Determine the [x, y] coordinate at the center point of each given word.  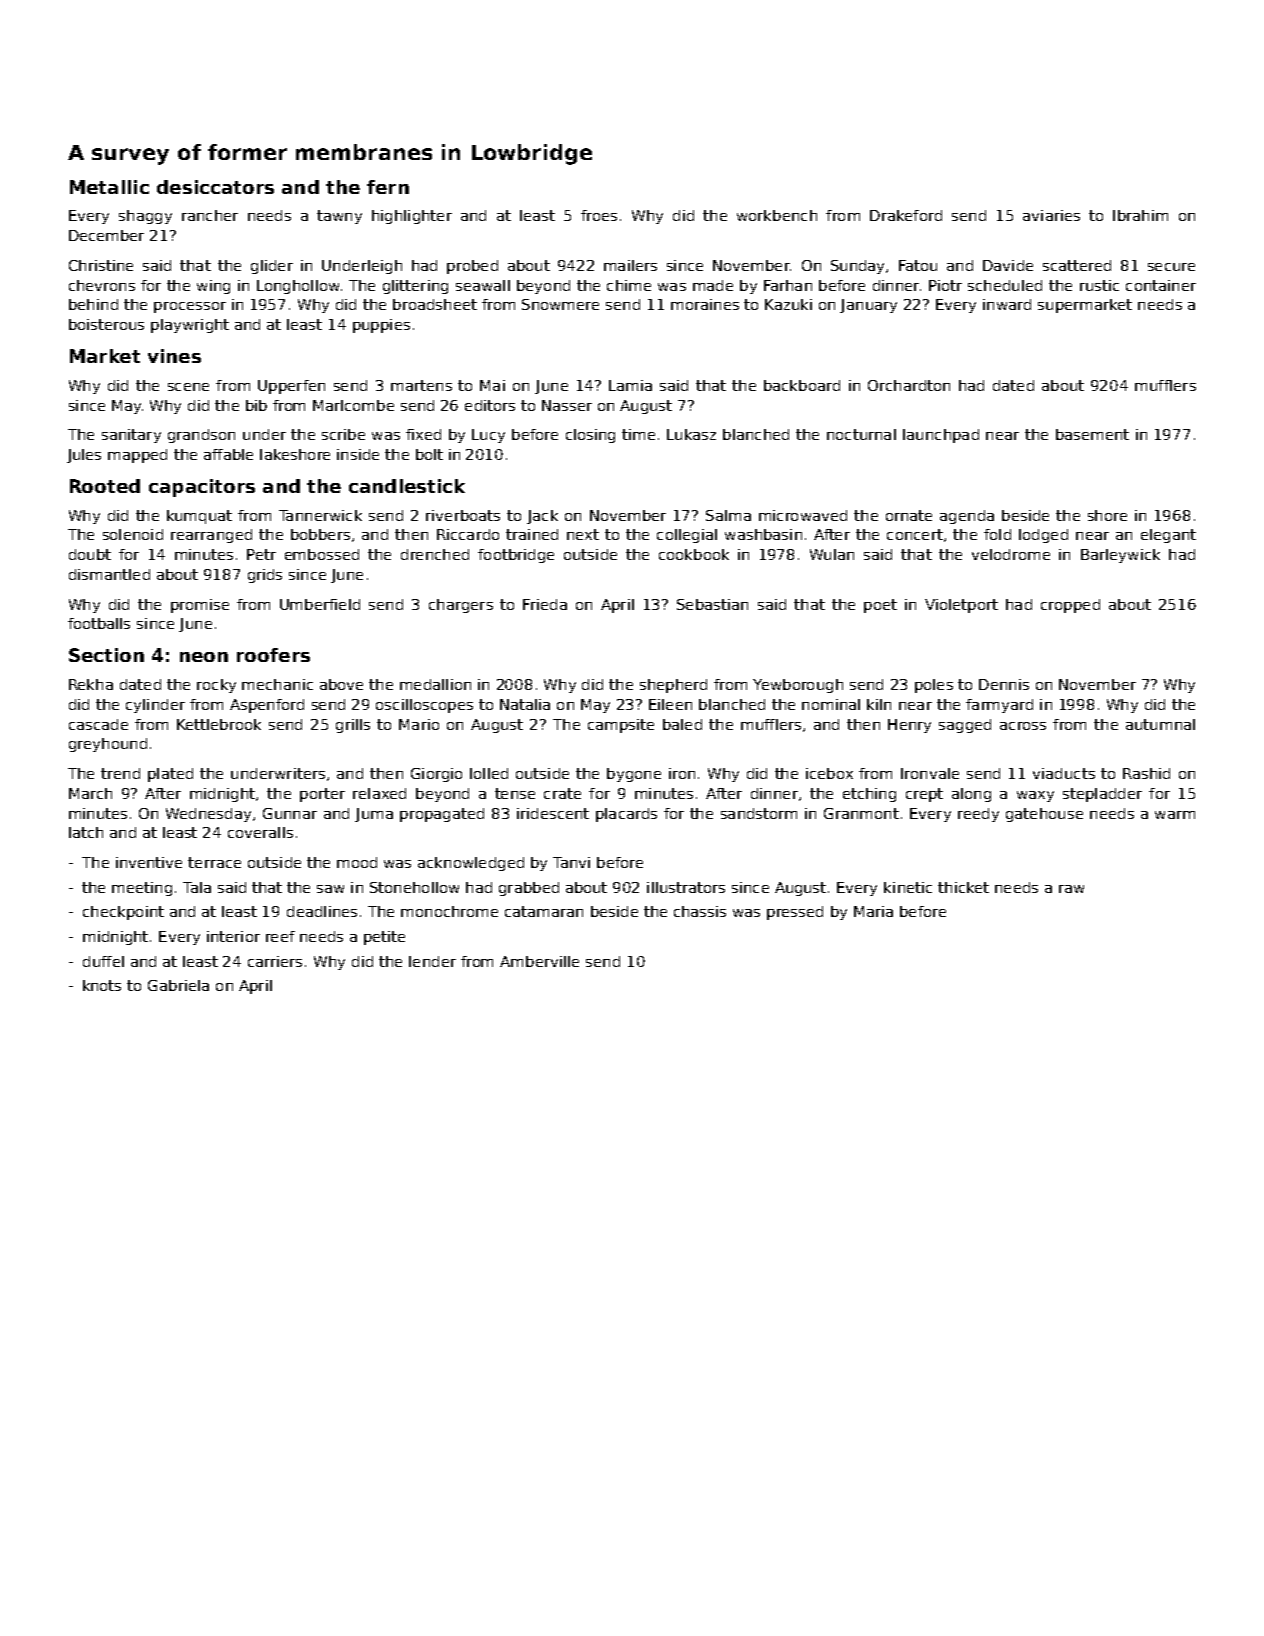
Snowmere [560, 304]
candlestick [407, 486]
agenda [967, 517]
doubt [90, 554]
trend [120, 773]
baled [682, 724]
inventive [149, 862]
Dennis [1004, 684]
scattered [1077, 265]
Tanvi [571, 862]
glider [272, 267]
